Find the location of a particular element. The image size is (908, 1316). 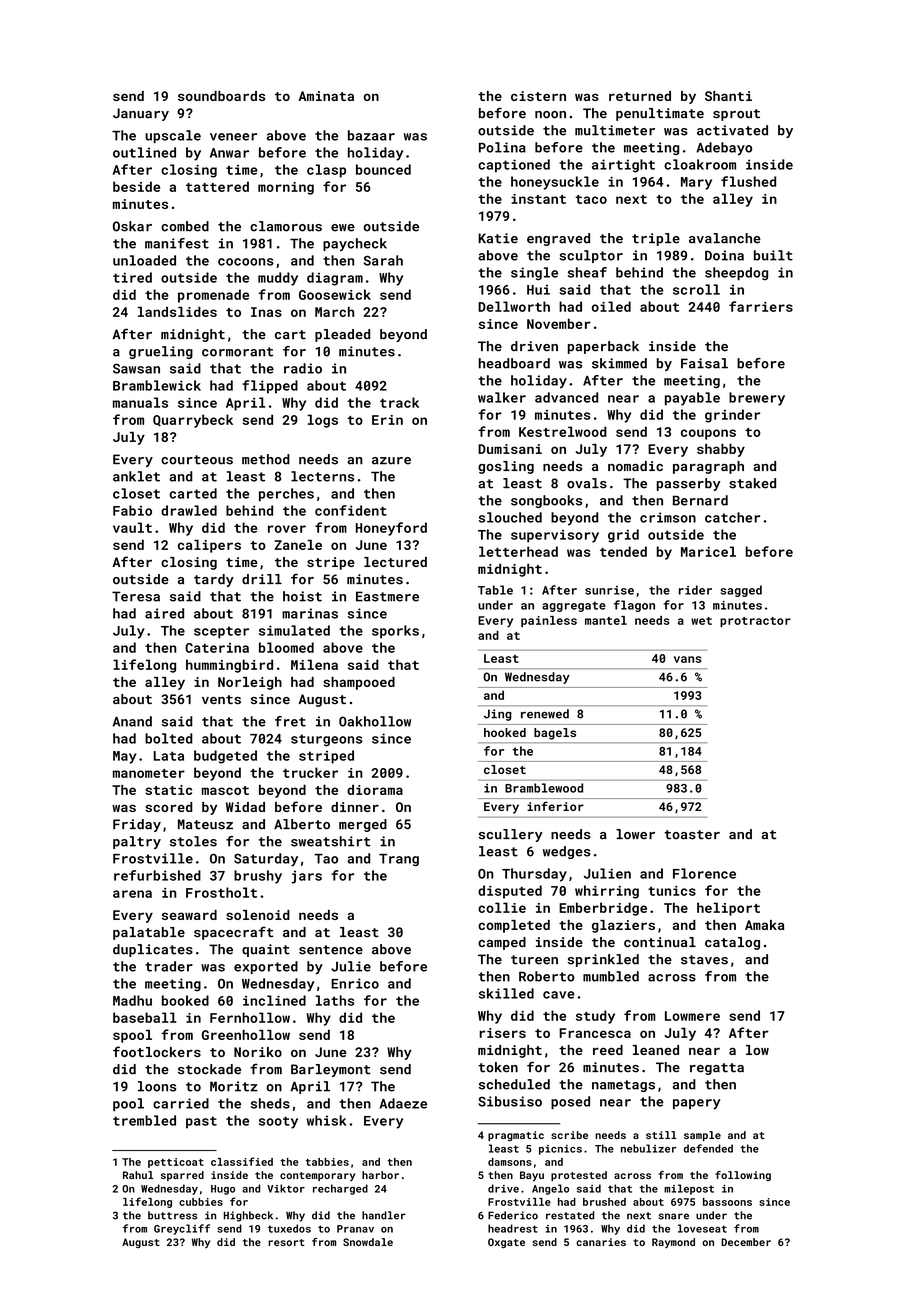

Greycliff is located at coordinates (182, 1229).
